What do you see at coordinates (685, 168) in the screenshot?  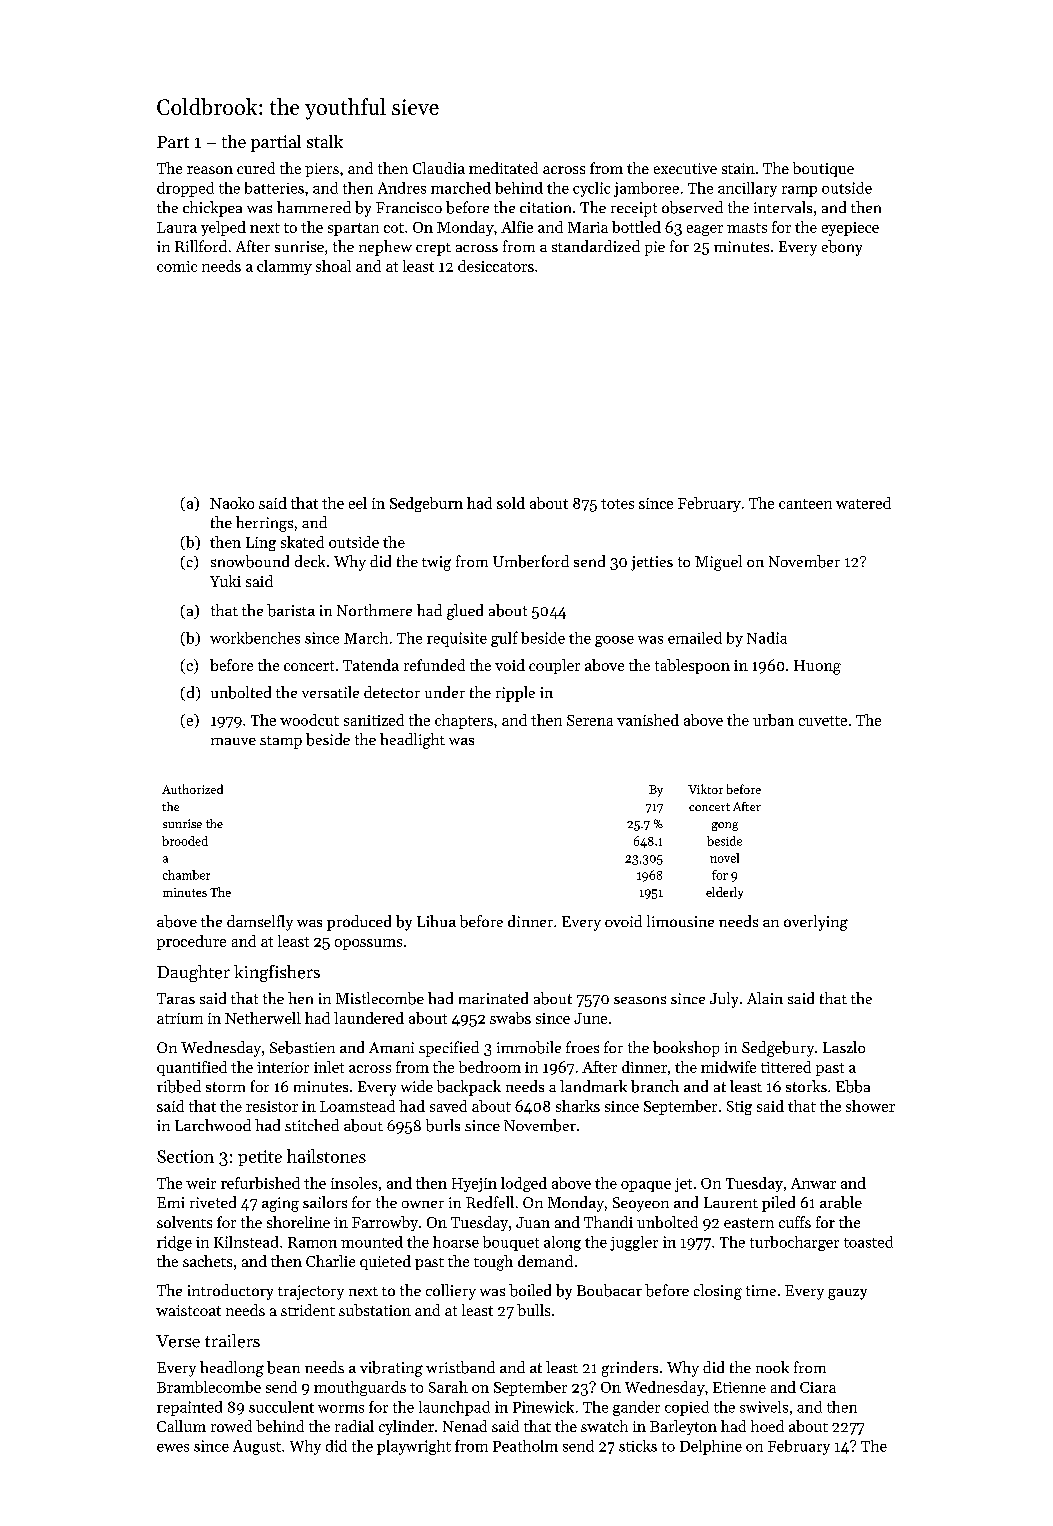 I see `executive` at bounding box center [685, 168].
